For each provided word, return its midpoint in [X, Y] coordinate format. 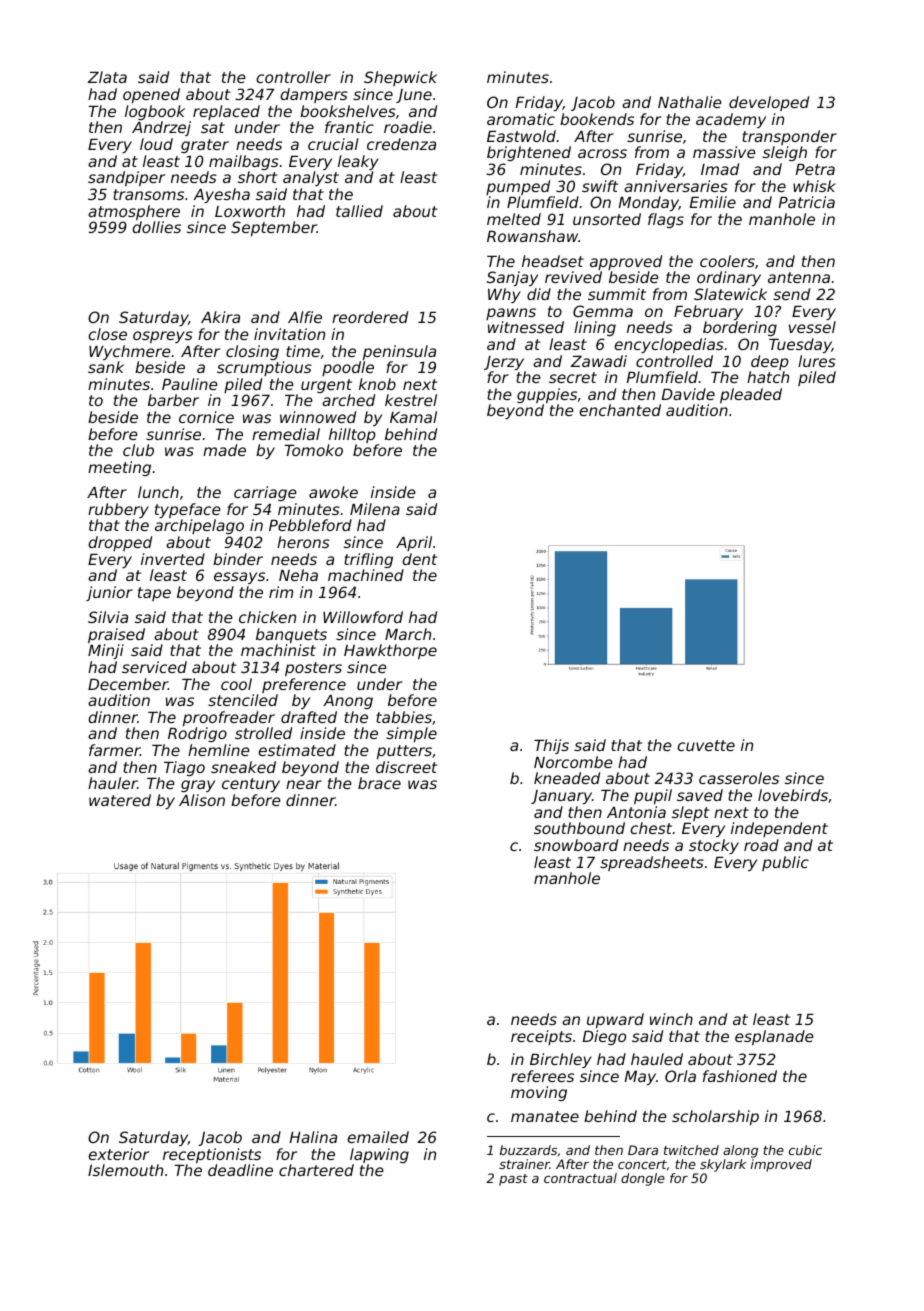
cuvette [706, 745]
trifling [368, 560]
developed [769, 103]
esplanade [774, 1037]
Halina [313, 1137]
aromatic [521, 119]
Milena [375, 509]
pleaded [751, 395]
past [513, 1180]
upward [615, 1020]
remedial [286, 434]
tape [154, 594]
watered [120, 800]
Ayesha [221, 195]
